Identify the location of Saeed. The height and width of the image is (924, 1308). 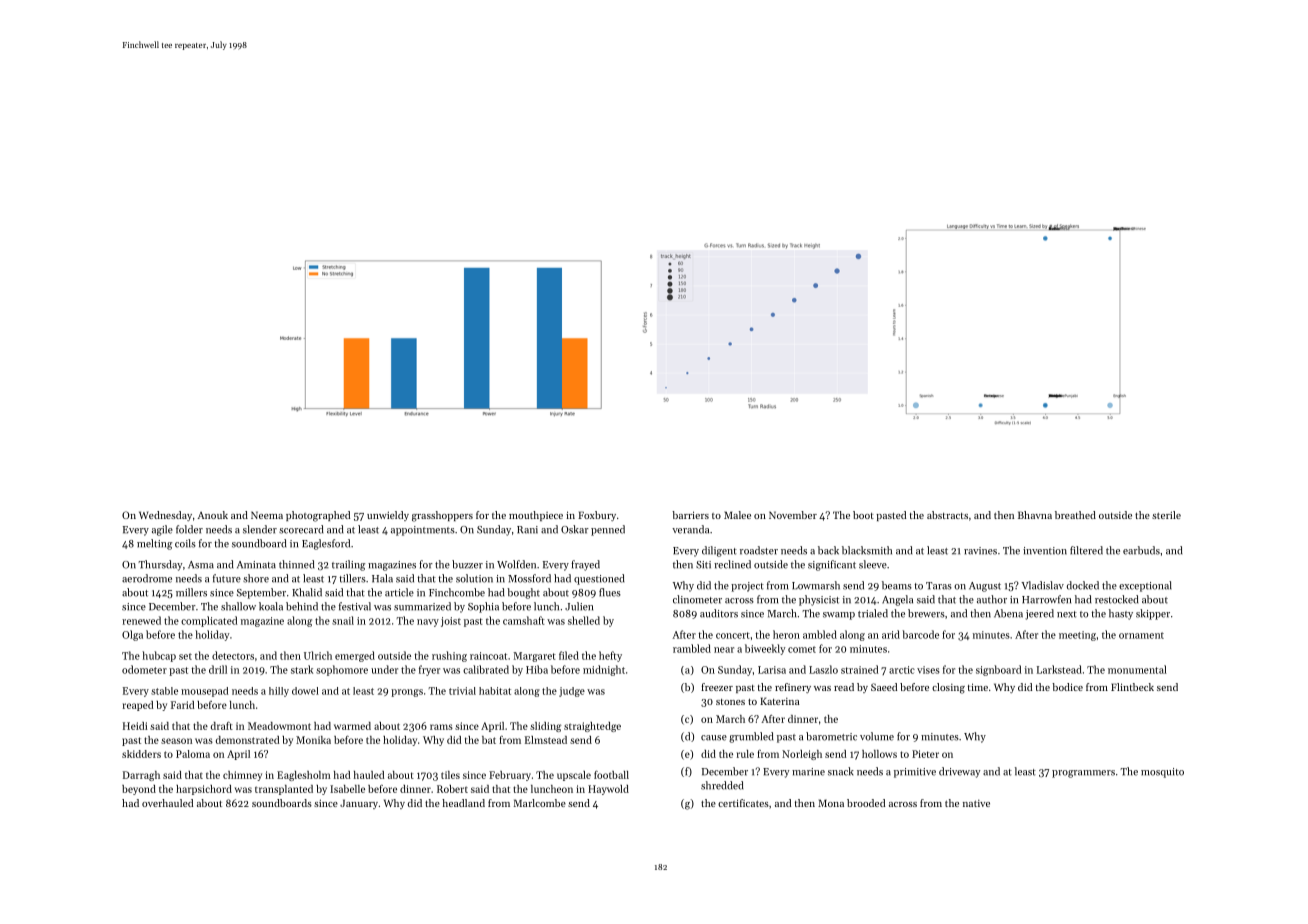
(884, 687).
